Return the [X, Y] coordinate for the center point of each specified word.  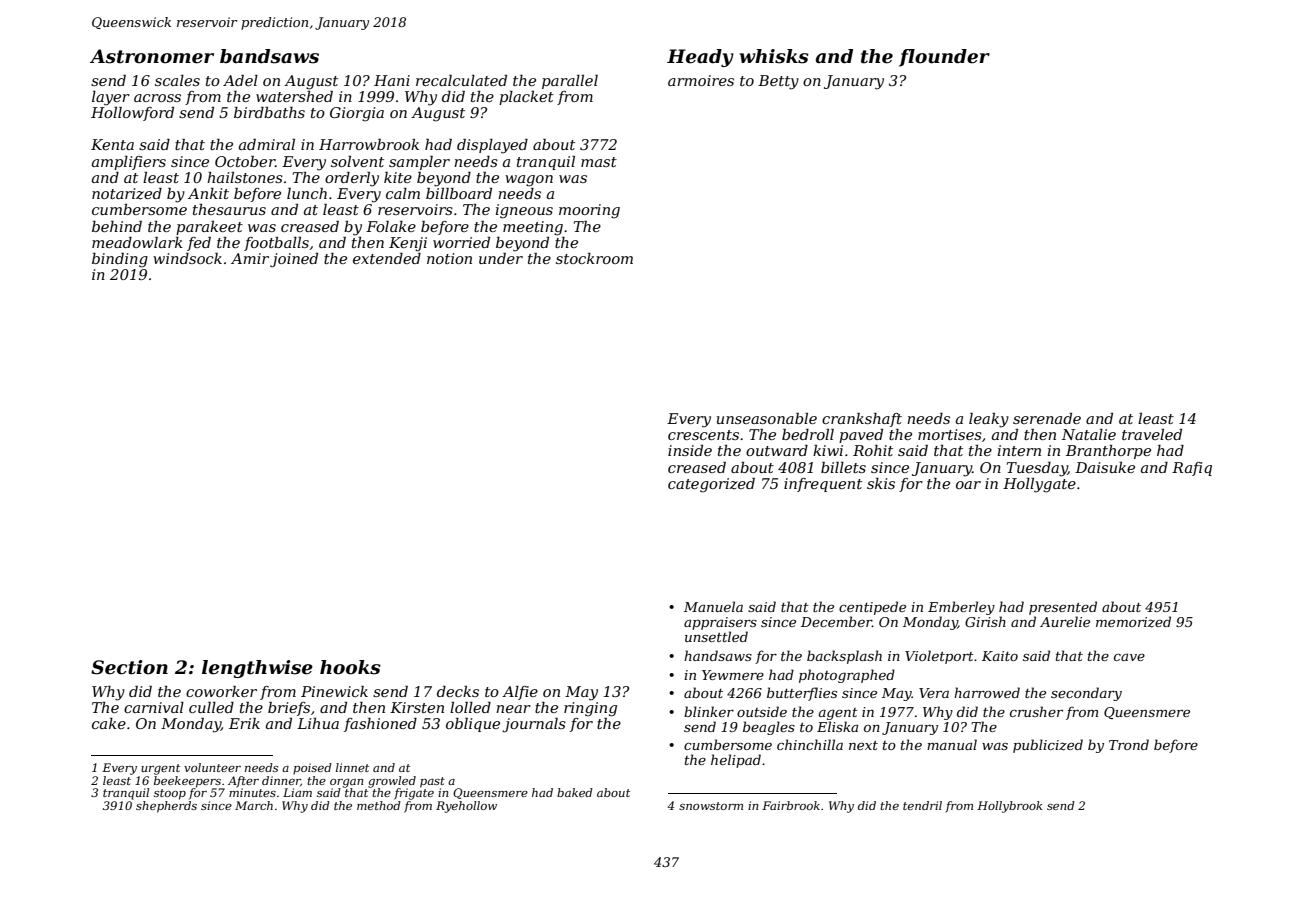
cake [109, 723]
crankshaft [862, 420]
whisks [774, 56]
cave [1129, 657]
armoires [701, 80]
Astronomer [152, 56]
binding [120, 260]
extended [387, 258]
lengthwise [257, 669]
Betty [778, 82]
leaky [989, 420]
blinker [709, 711]
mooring [589, 211]
